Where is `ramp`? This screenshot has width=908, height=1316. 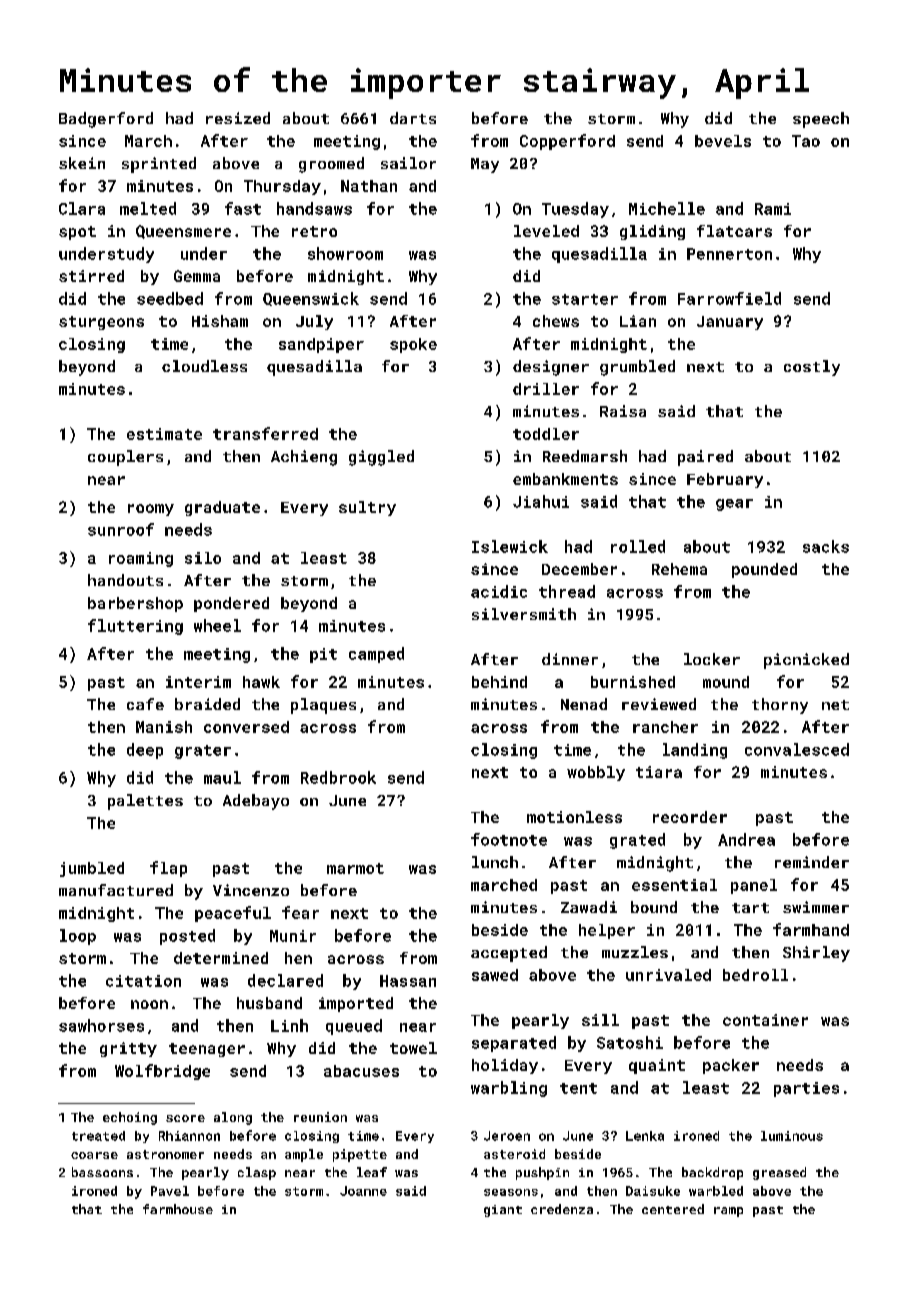
ramp is located at coordinates (728, 1212).
